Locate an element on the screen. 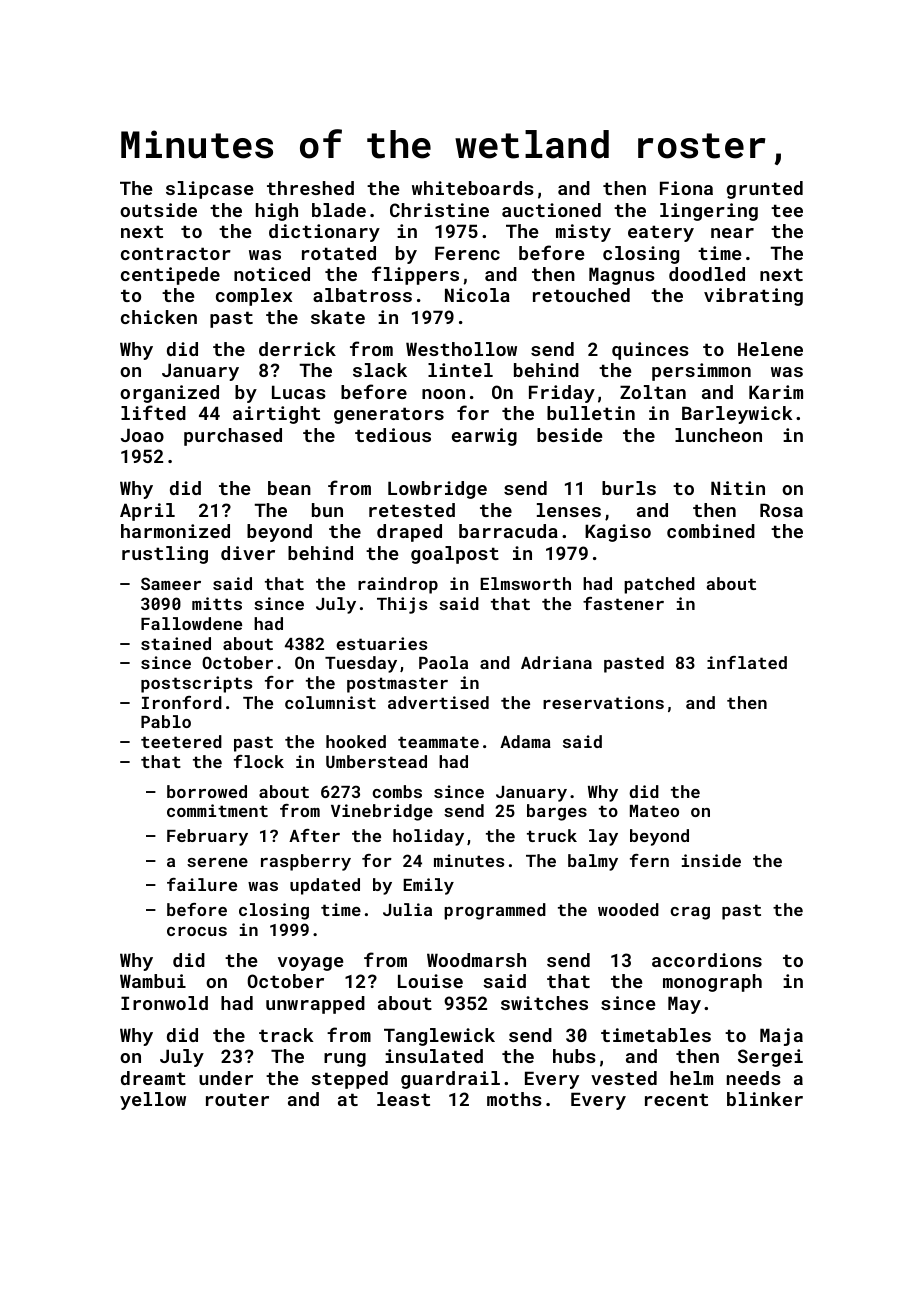 Image resolution: width=924 pixels, height=1308 pixels. vibrating is located at coordinates (753, 297).
